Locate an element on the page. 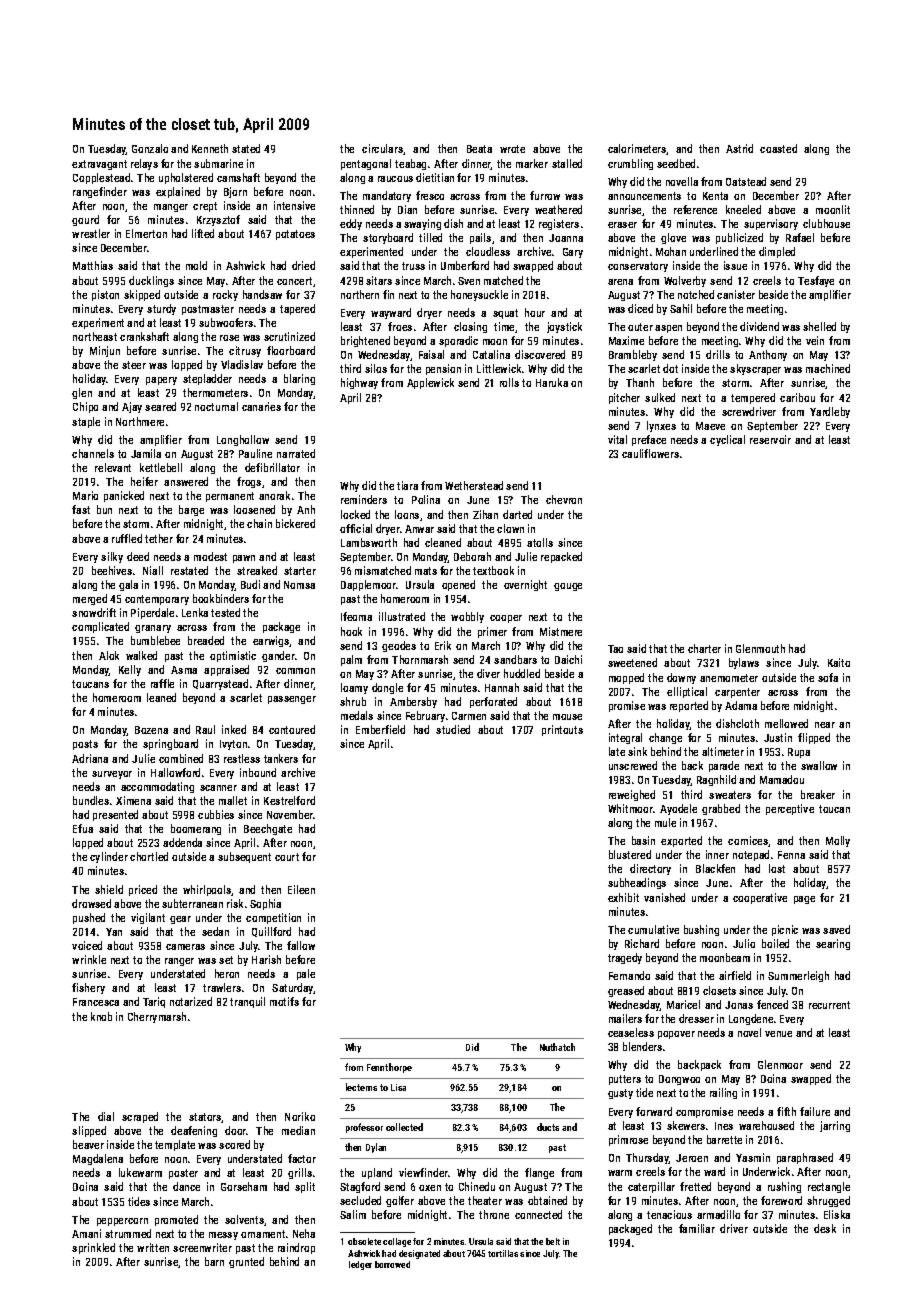 The width and height of the page is (924, 1308). honeysuckle is located at coordinates (479, 295).
